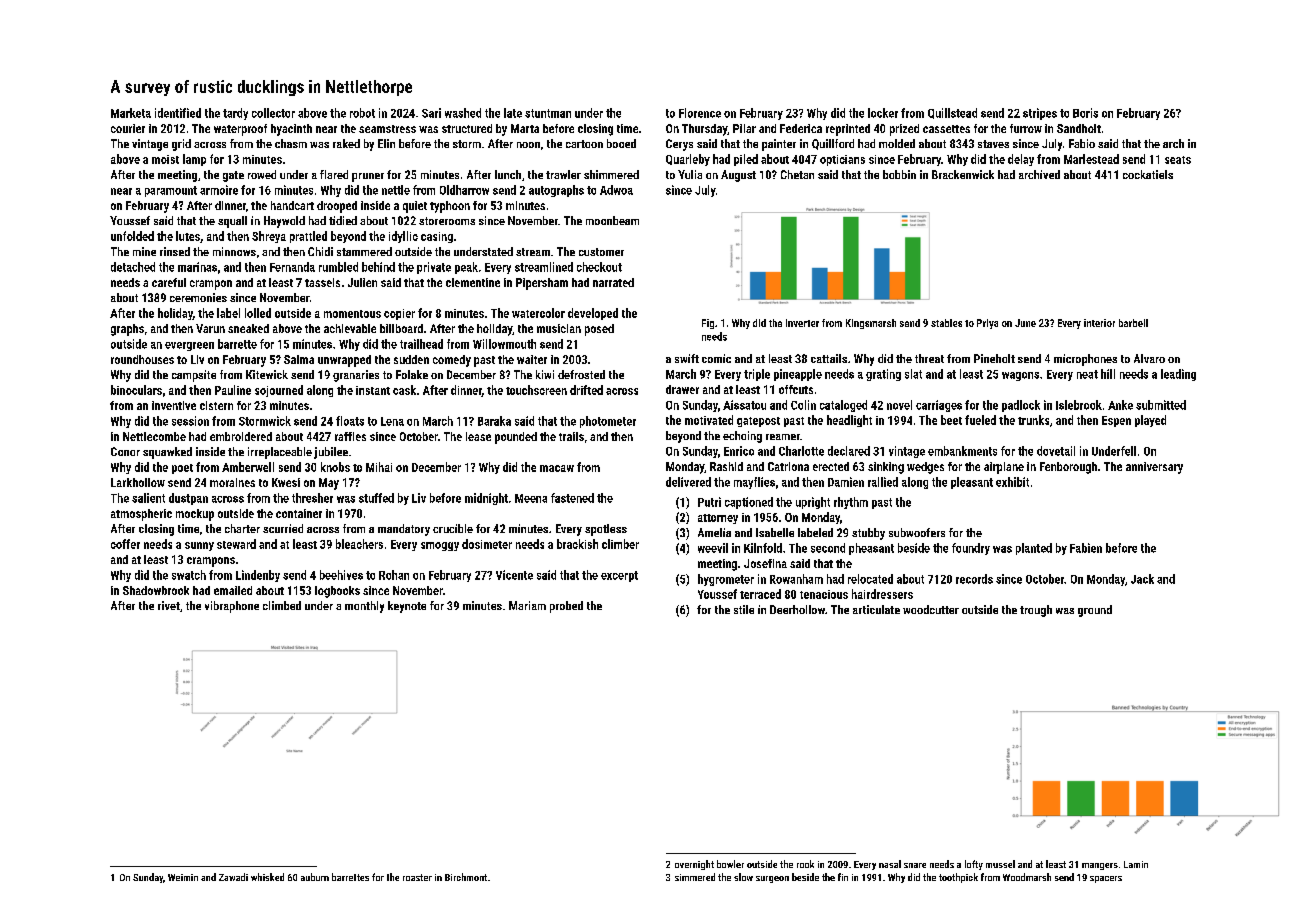  Describe the element at coordinates (183, 877) in the screenshot. I see `Weimin` at that location.
